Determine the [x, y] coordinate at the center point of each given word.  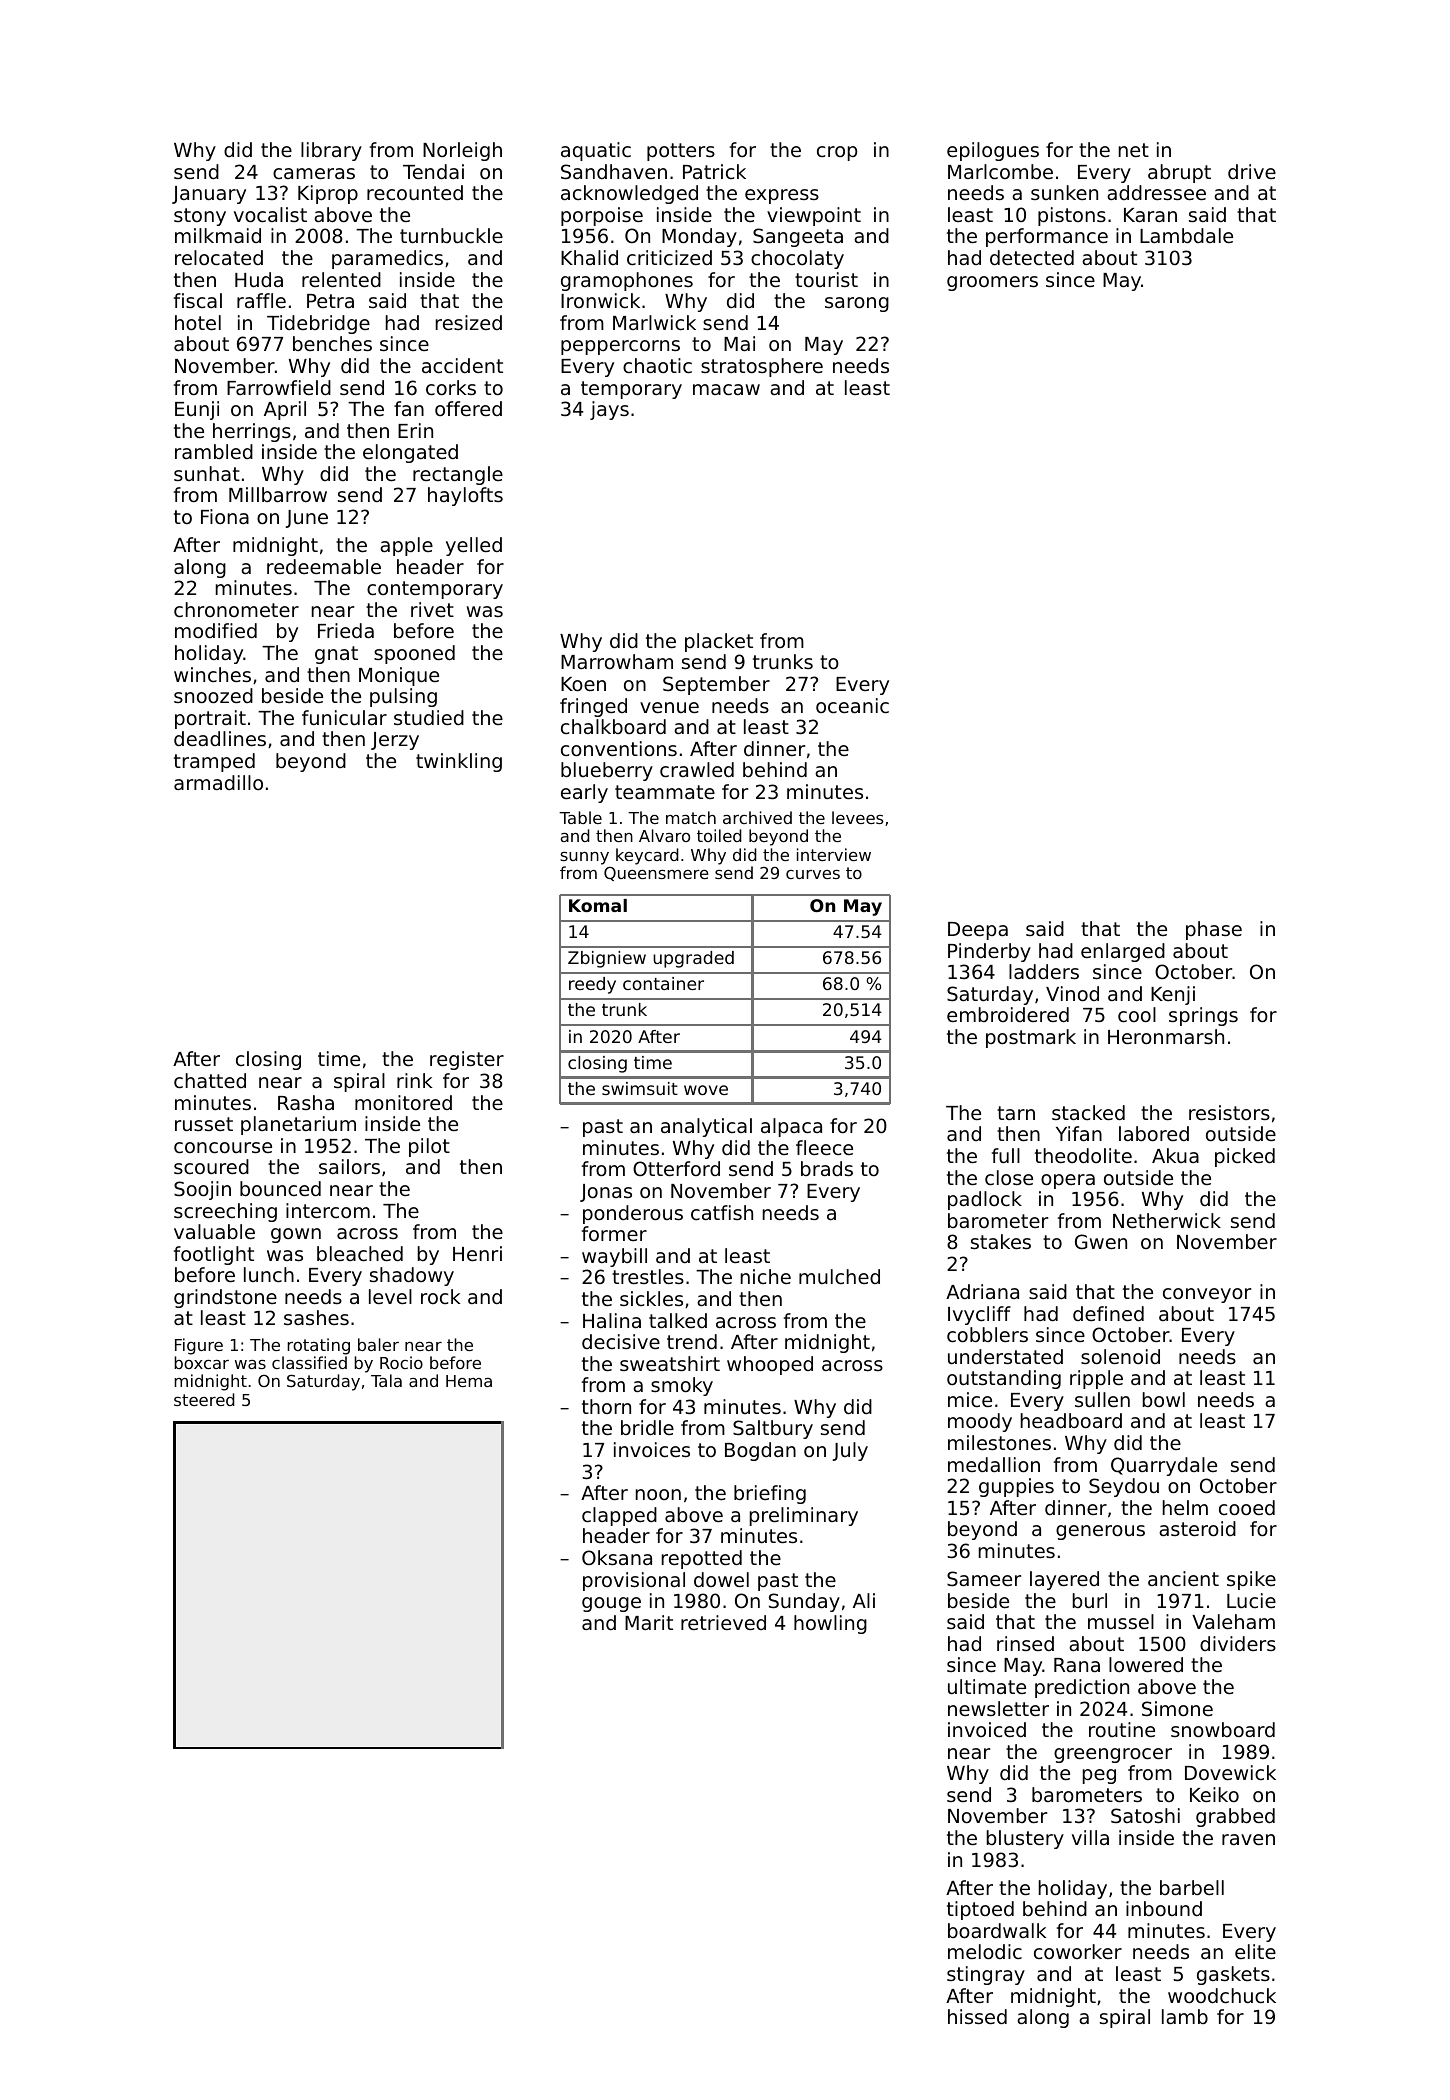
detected [1032, 257]
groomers [992, 283]
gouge [611, 1604]
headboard [1071, 1420]
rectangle [458, 475]
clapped [619, 1516]
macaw [726, 389]
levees [858, 817]
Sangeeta [798, 237]
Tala [386, 1380]
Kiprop [328, 194]
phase [1214, 930]
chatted [210, 1080]
